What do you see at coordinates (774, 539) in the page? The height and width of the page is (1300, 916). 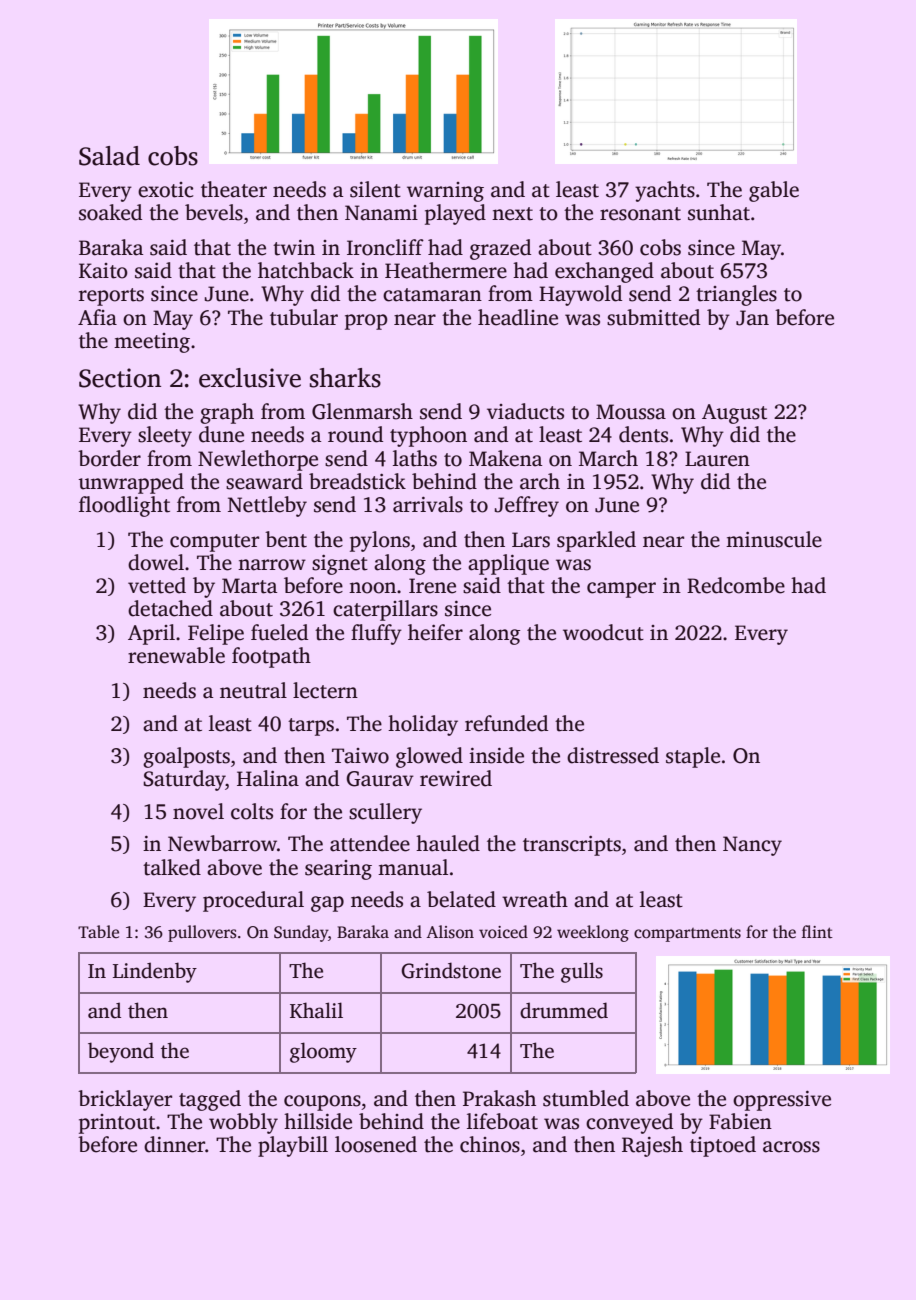 I see `minuscule` at bounding box center [774, 539].
